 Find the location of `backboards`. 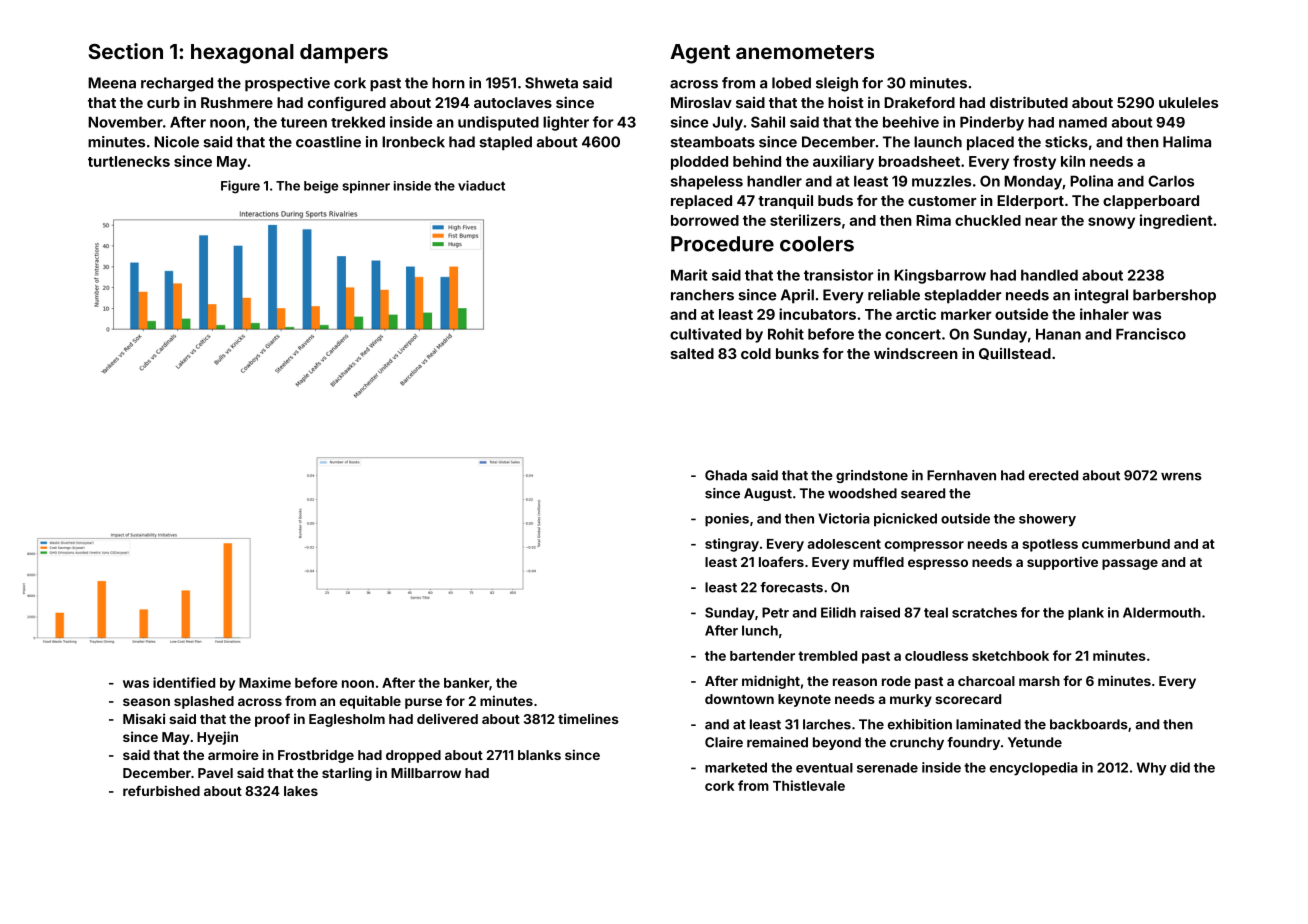

backboards is located at coordinates (1089, 724).
